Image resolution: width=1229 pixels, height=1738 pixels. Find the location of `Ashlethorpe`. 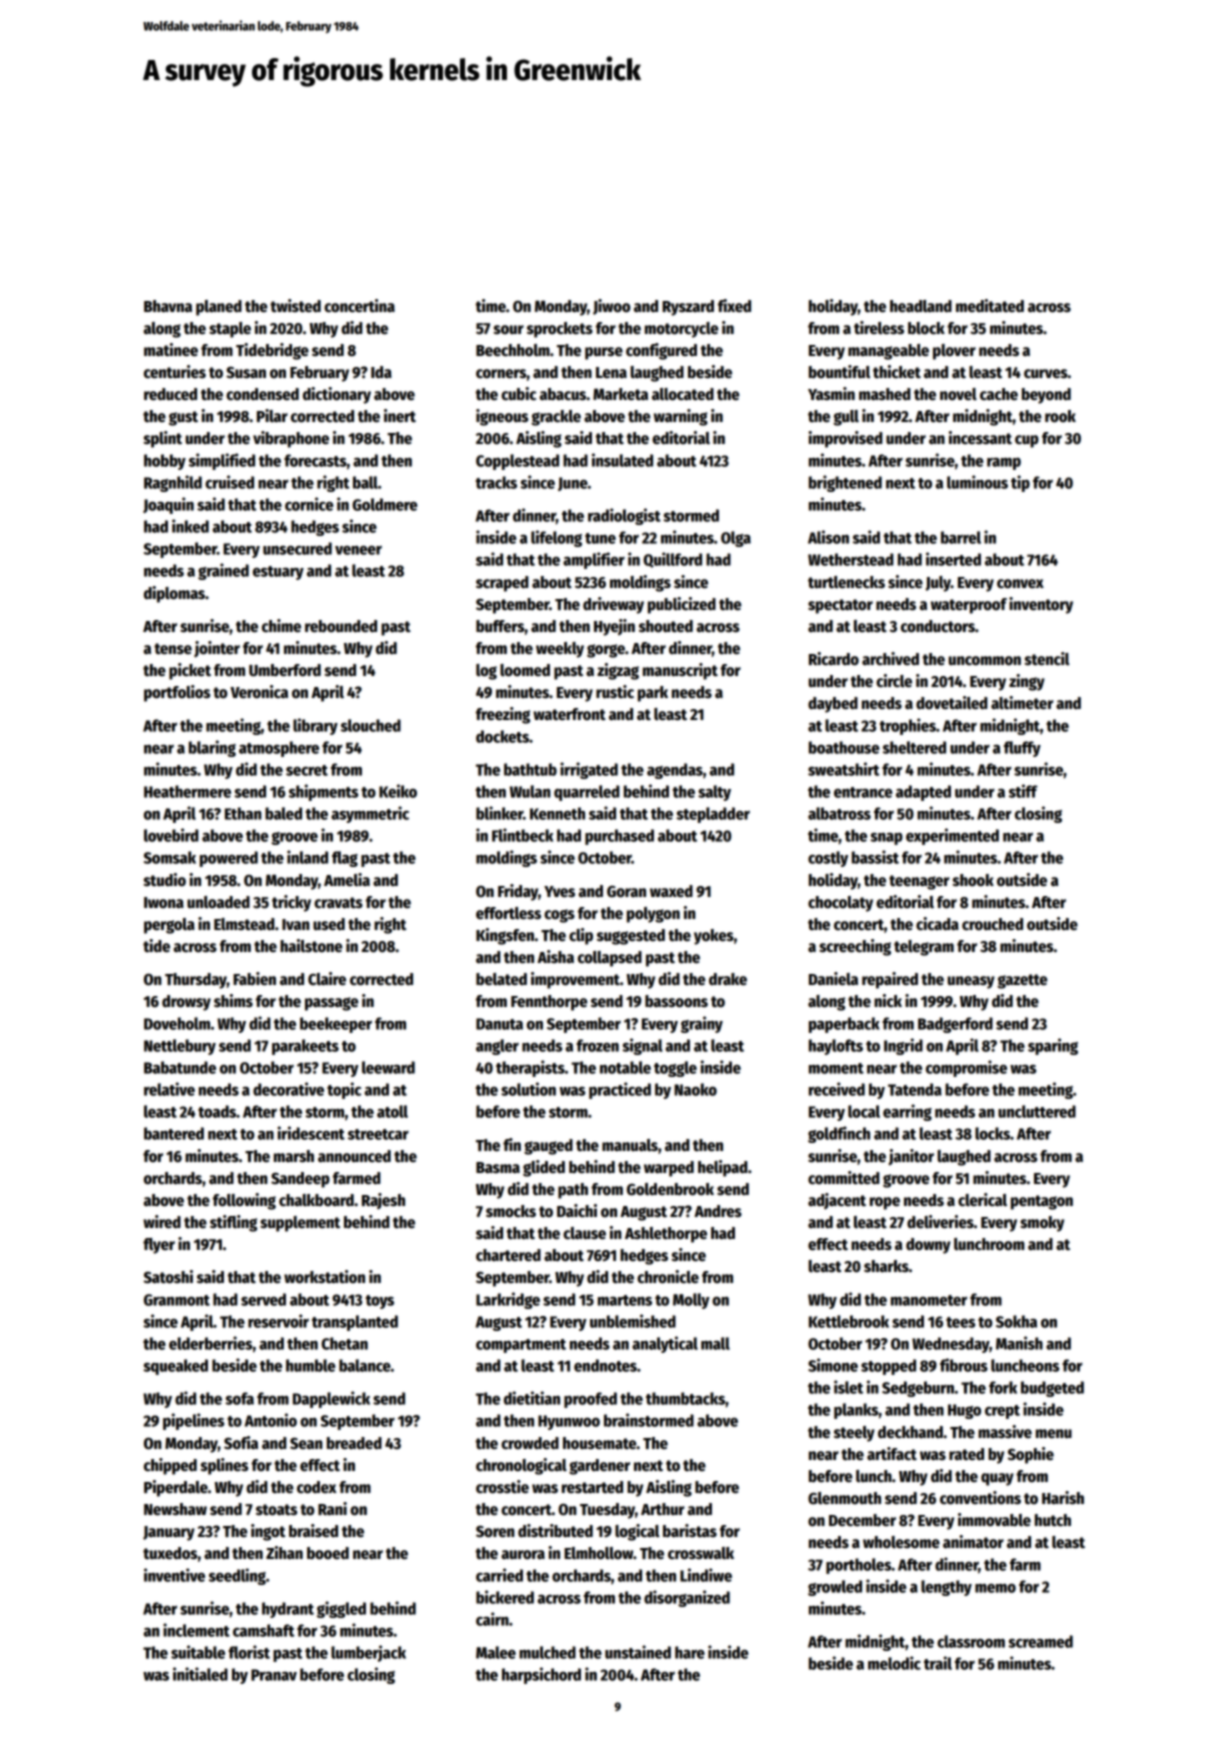

Ashlethorpe is located at coordinates (666, 1235).
